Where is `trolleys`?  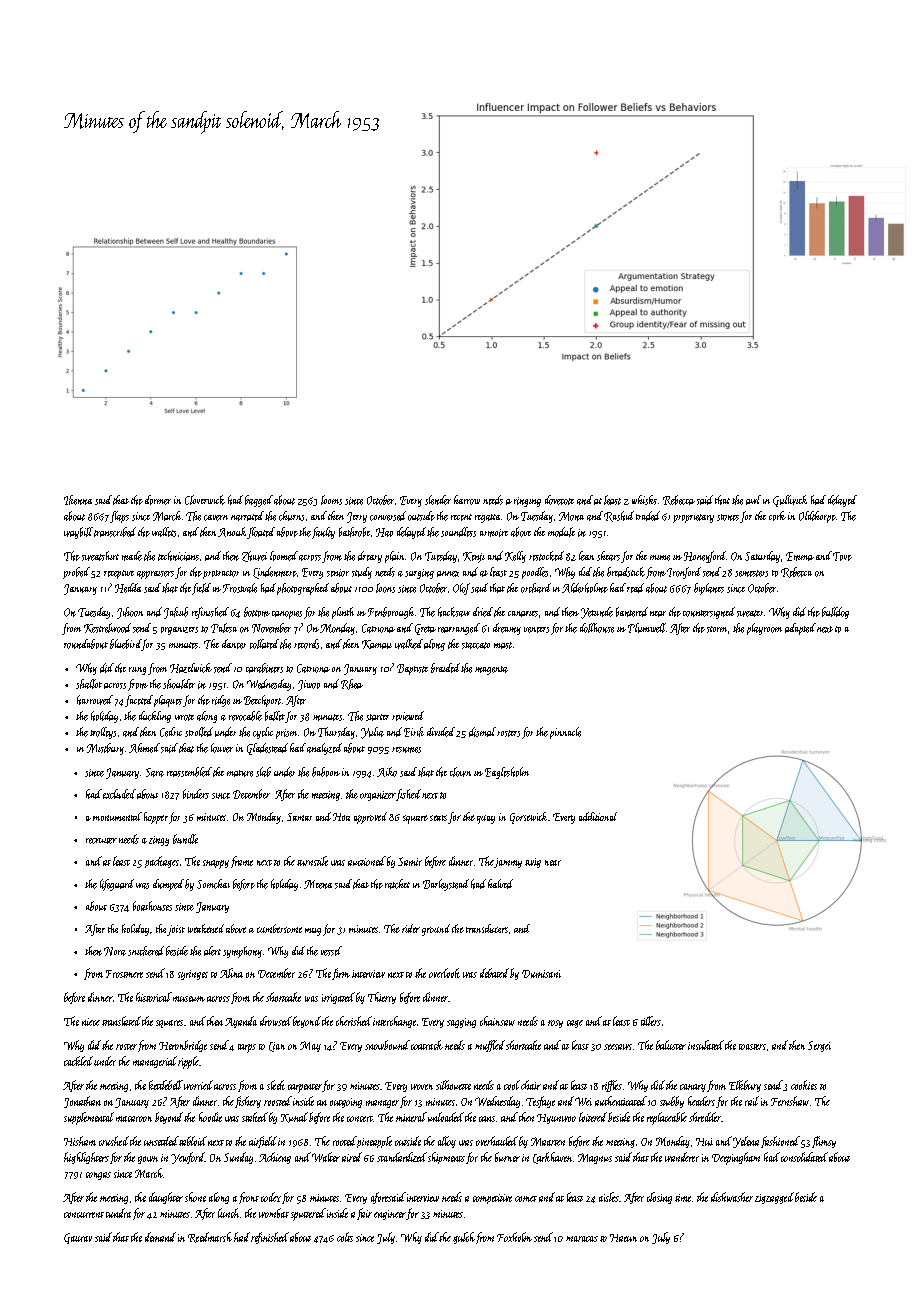
trolleys is located at coordinates (103, 733).
